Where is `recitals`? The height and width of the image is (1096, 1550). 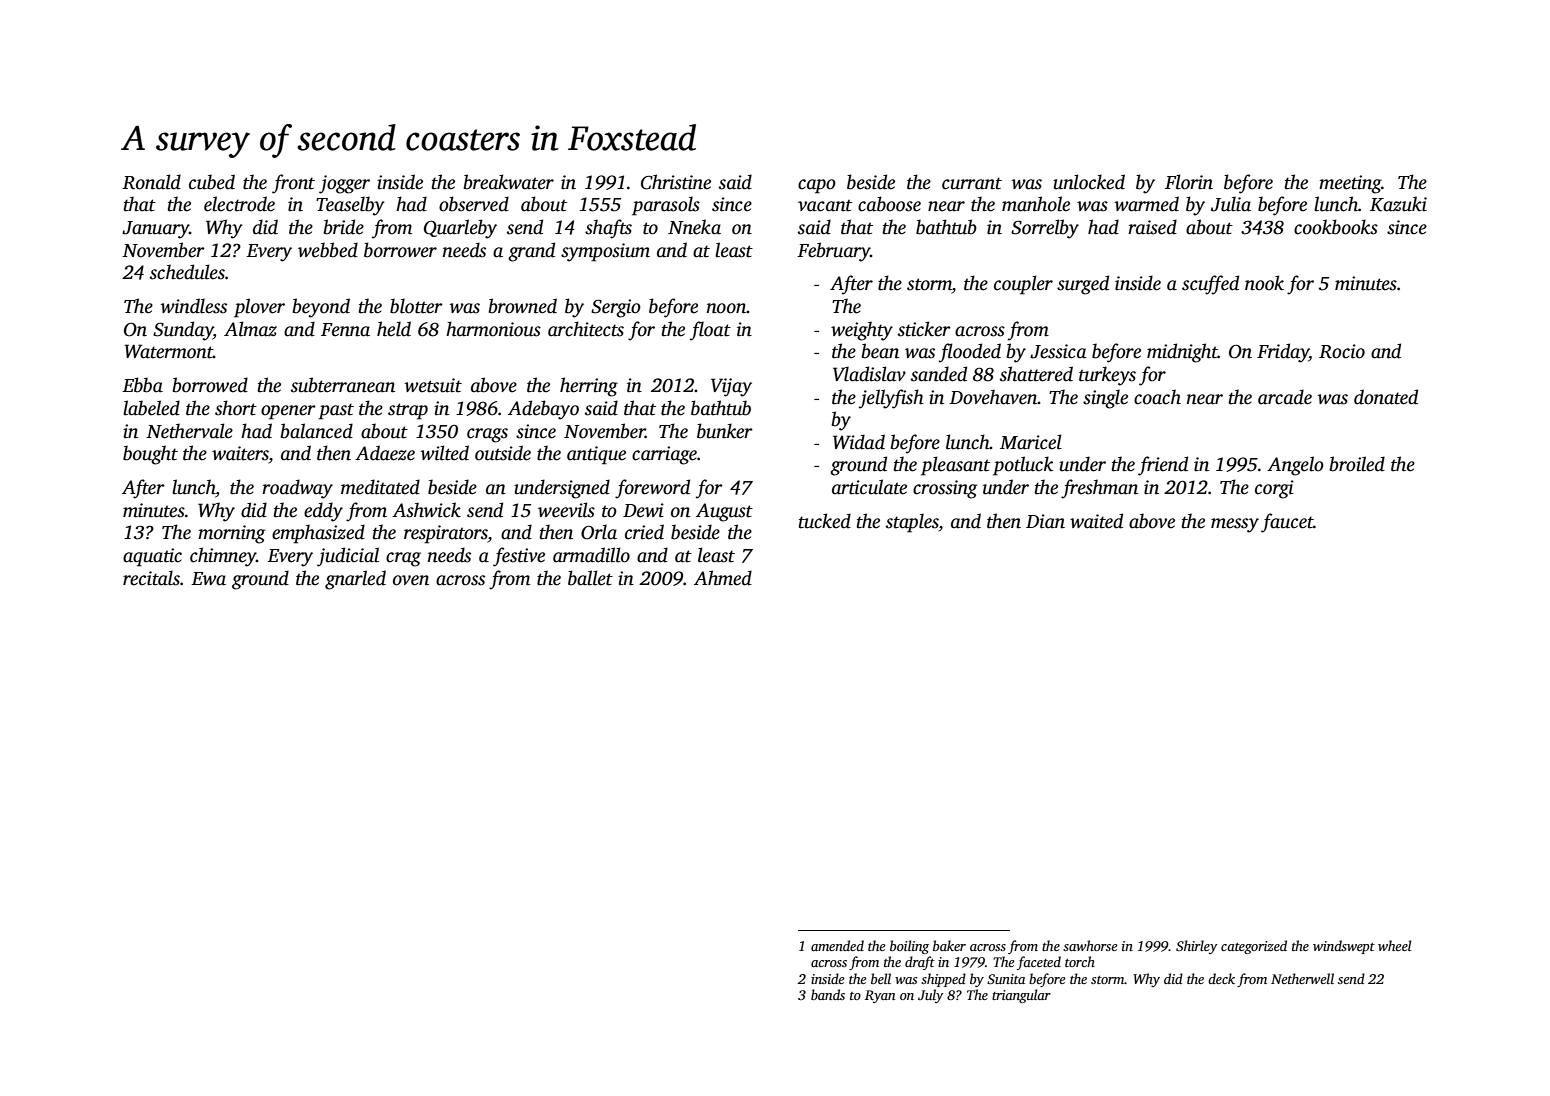 recitals is located at coordinates (151, 578).
